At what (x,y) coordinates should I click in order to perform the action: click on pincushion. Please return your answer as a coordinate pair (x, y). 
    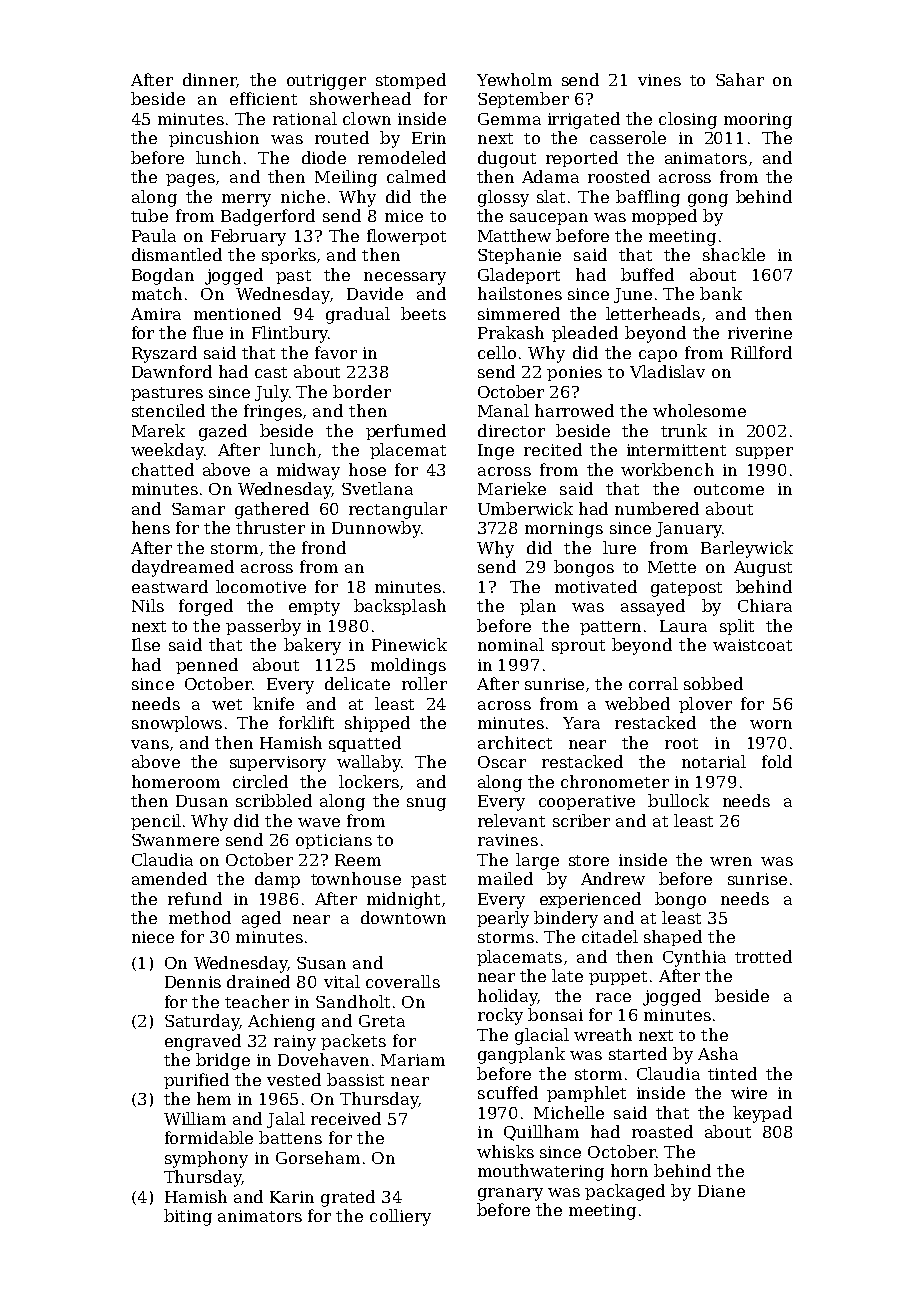
    Looking at the image, I should click on (214, 139).
